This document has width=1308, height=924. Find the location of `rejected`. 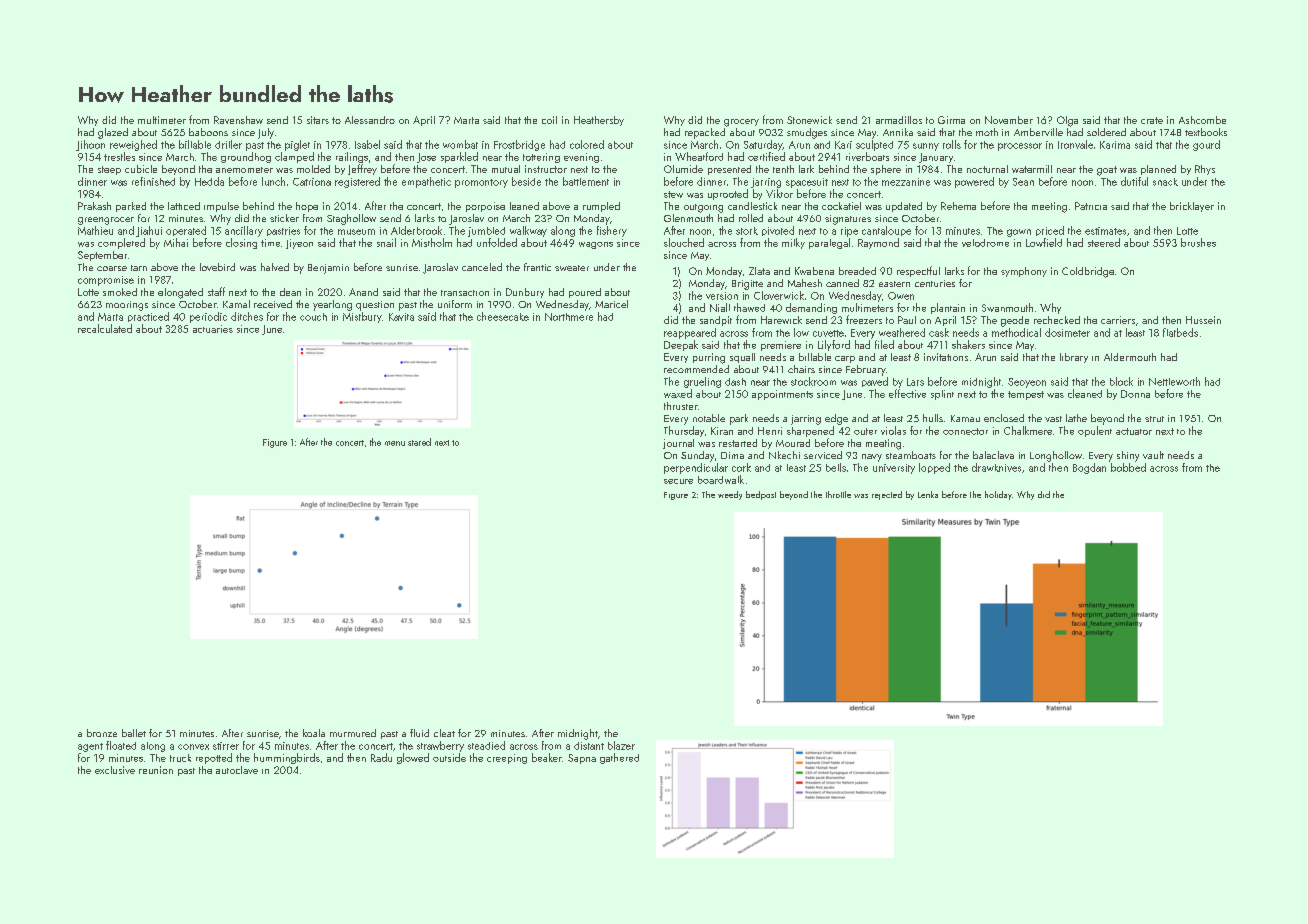

rejected is located at coordinates (887, 495).
